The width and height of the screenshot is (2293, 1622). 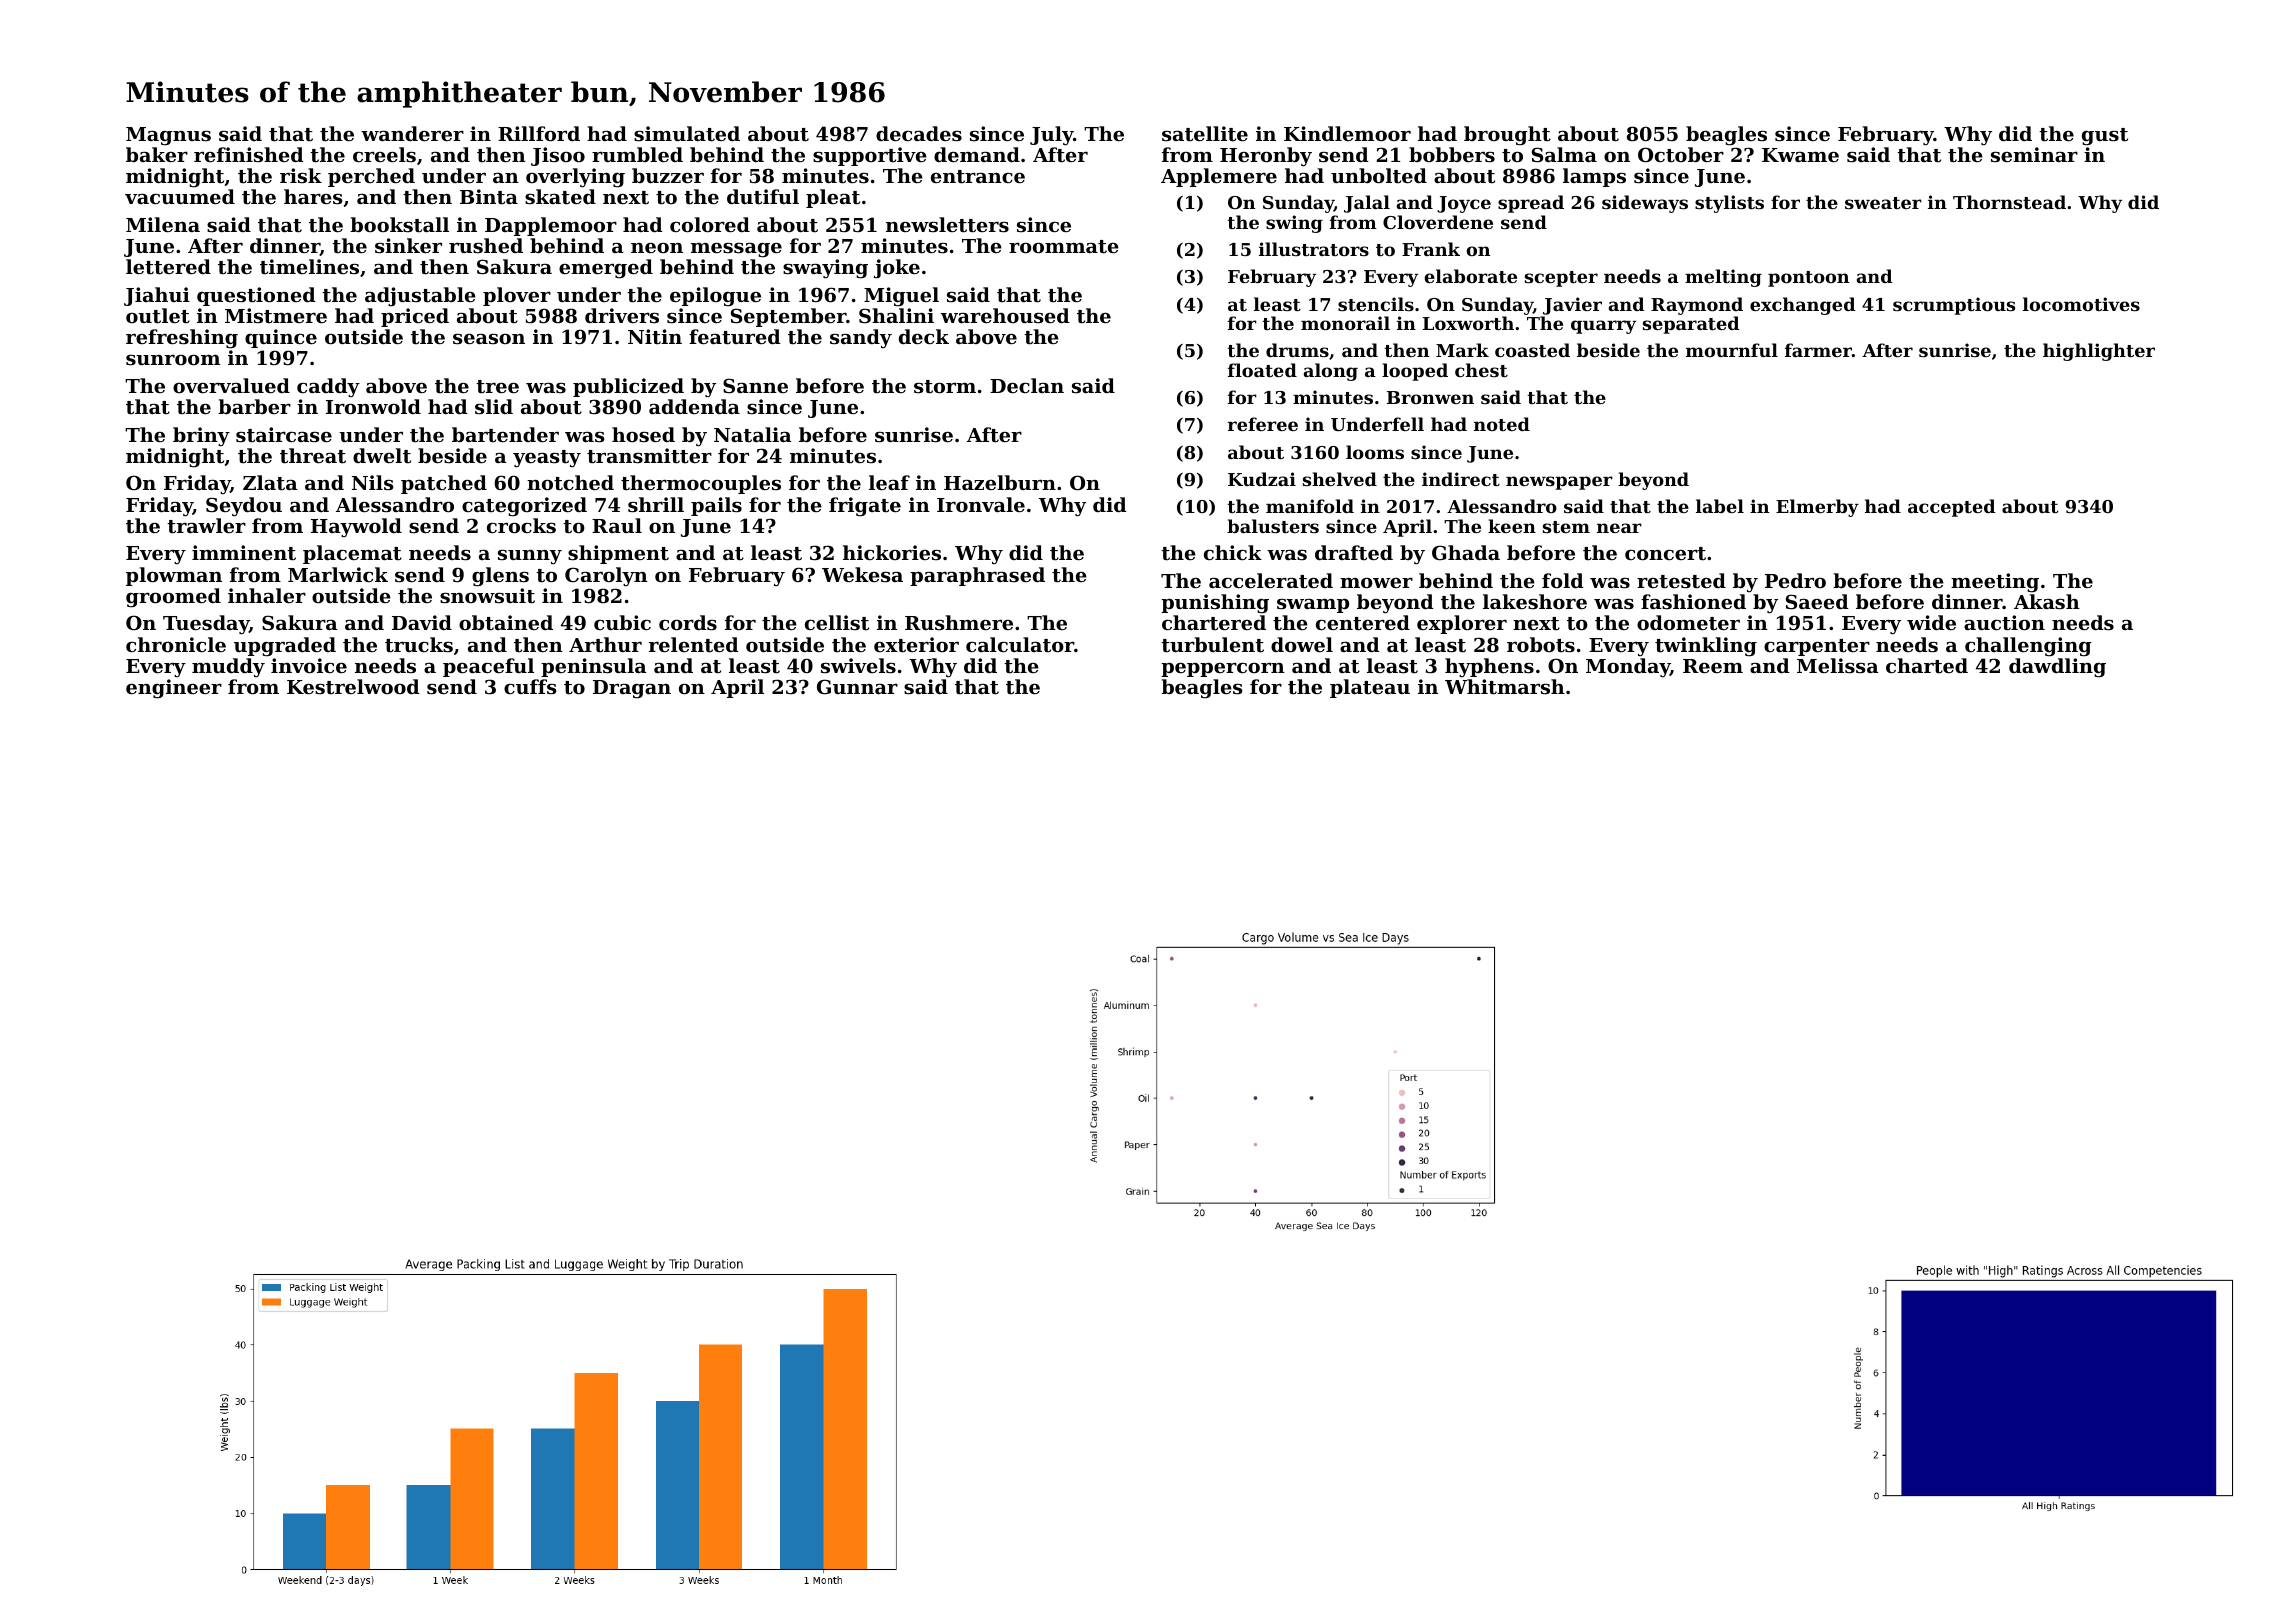 I want to click on peaceful, so click(x=488, y=667).
